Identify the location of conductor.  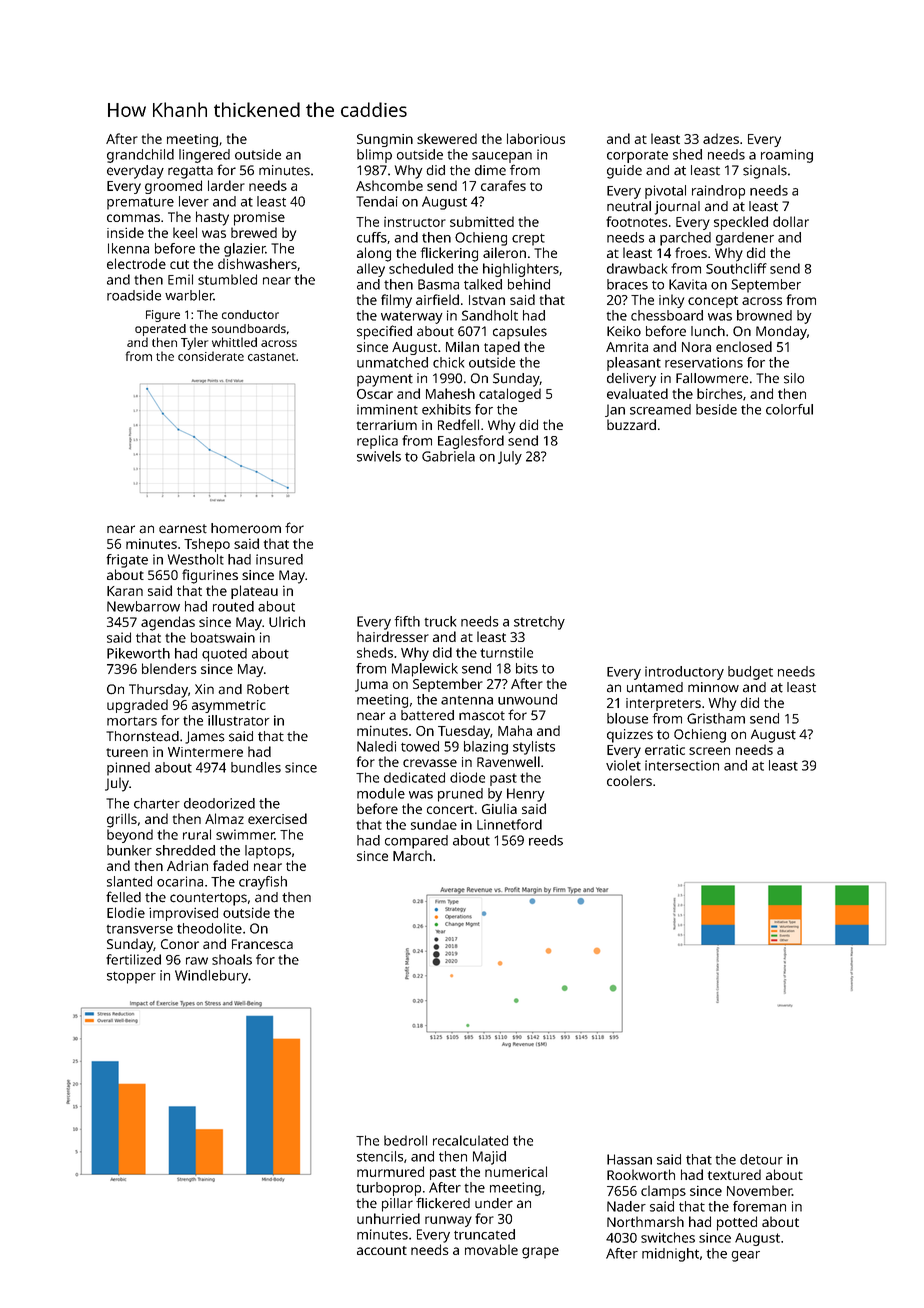
(250, 314).
